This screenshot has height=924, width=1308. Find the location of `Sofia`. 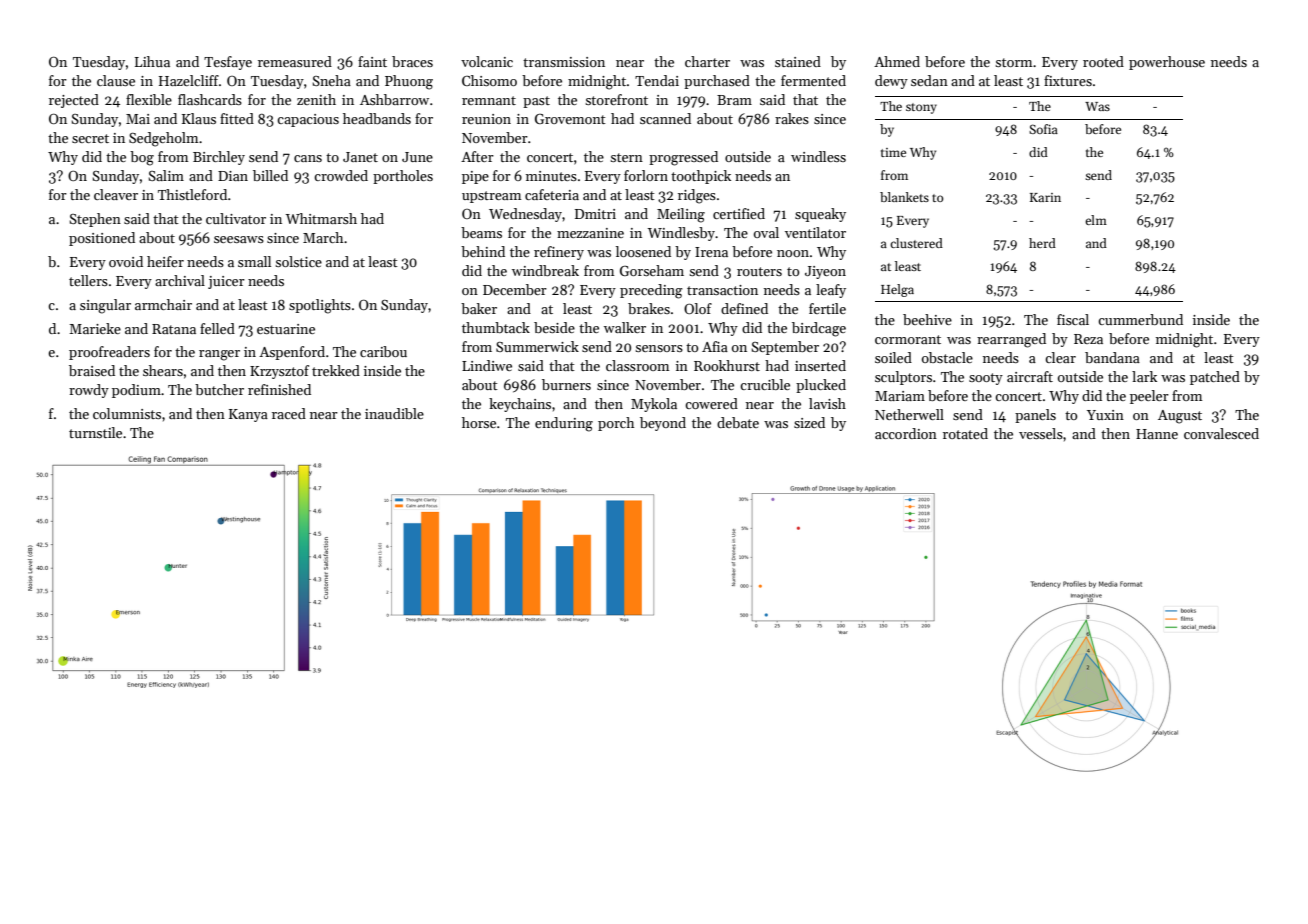

Sofia is located at coordinates (1043, 129).
